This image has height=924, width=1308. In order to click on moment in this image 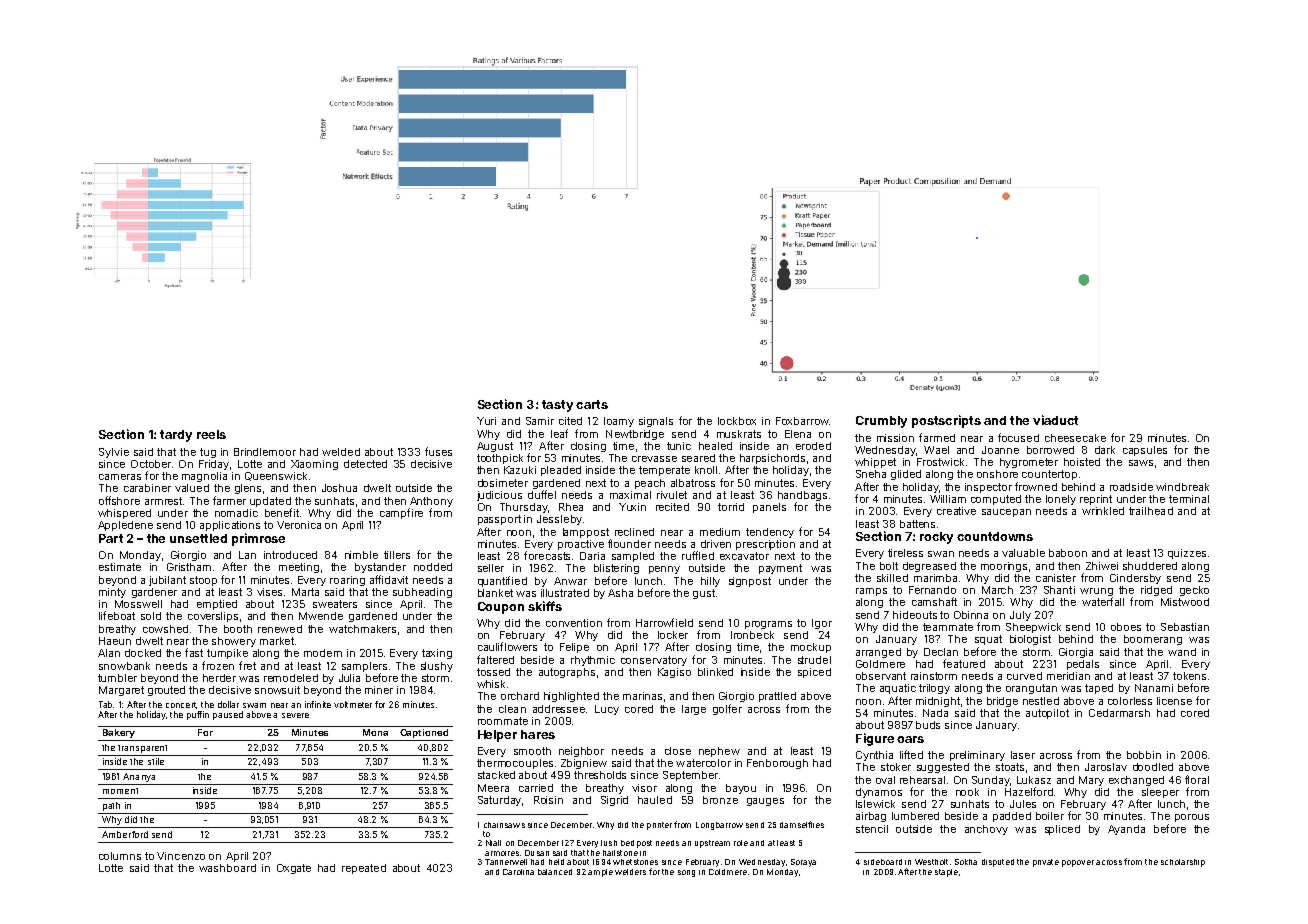, I will do `click(120, 791)`.
